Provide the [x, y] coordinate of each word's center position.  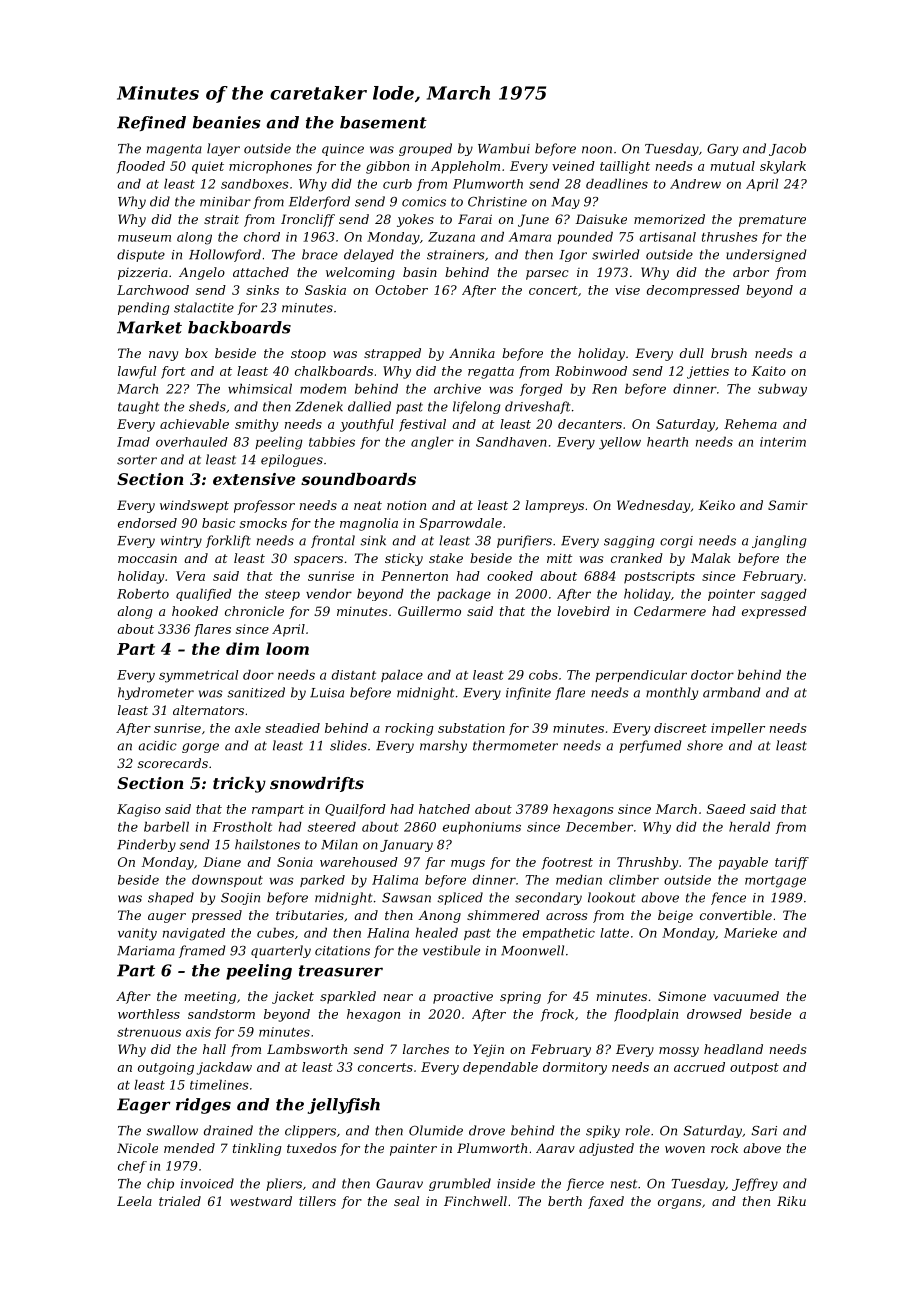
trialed [180, 1201]
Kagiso [139, 810]
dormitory [575, 1068]
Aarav [555, 1148]
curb [397, 184]
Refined [151, 123]
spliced [460, 898]
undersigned [766, 255]
